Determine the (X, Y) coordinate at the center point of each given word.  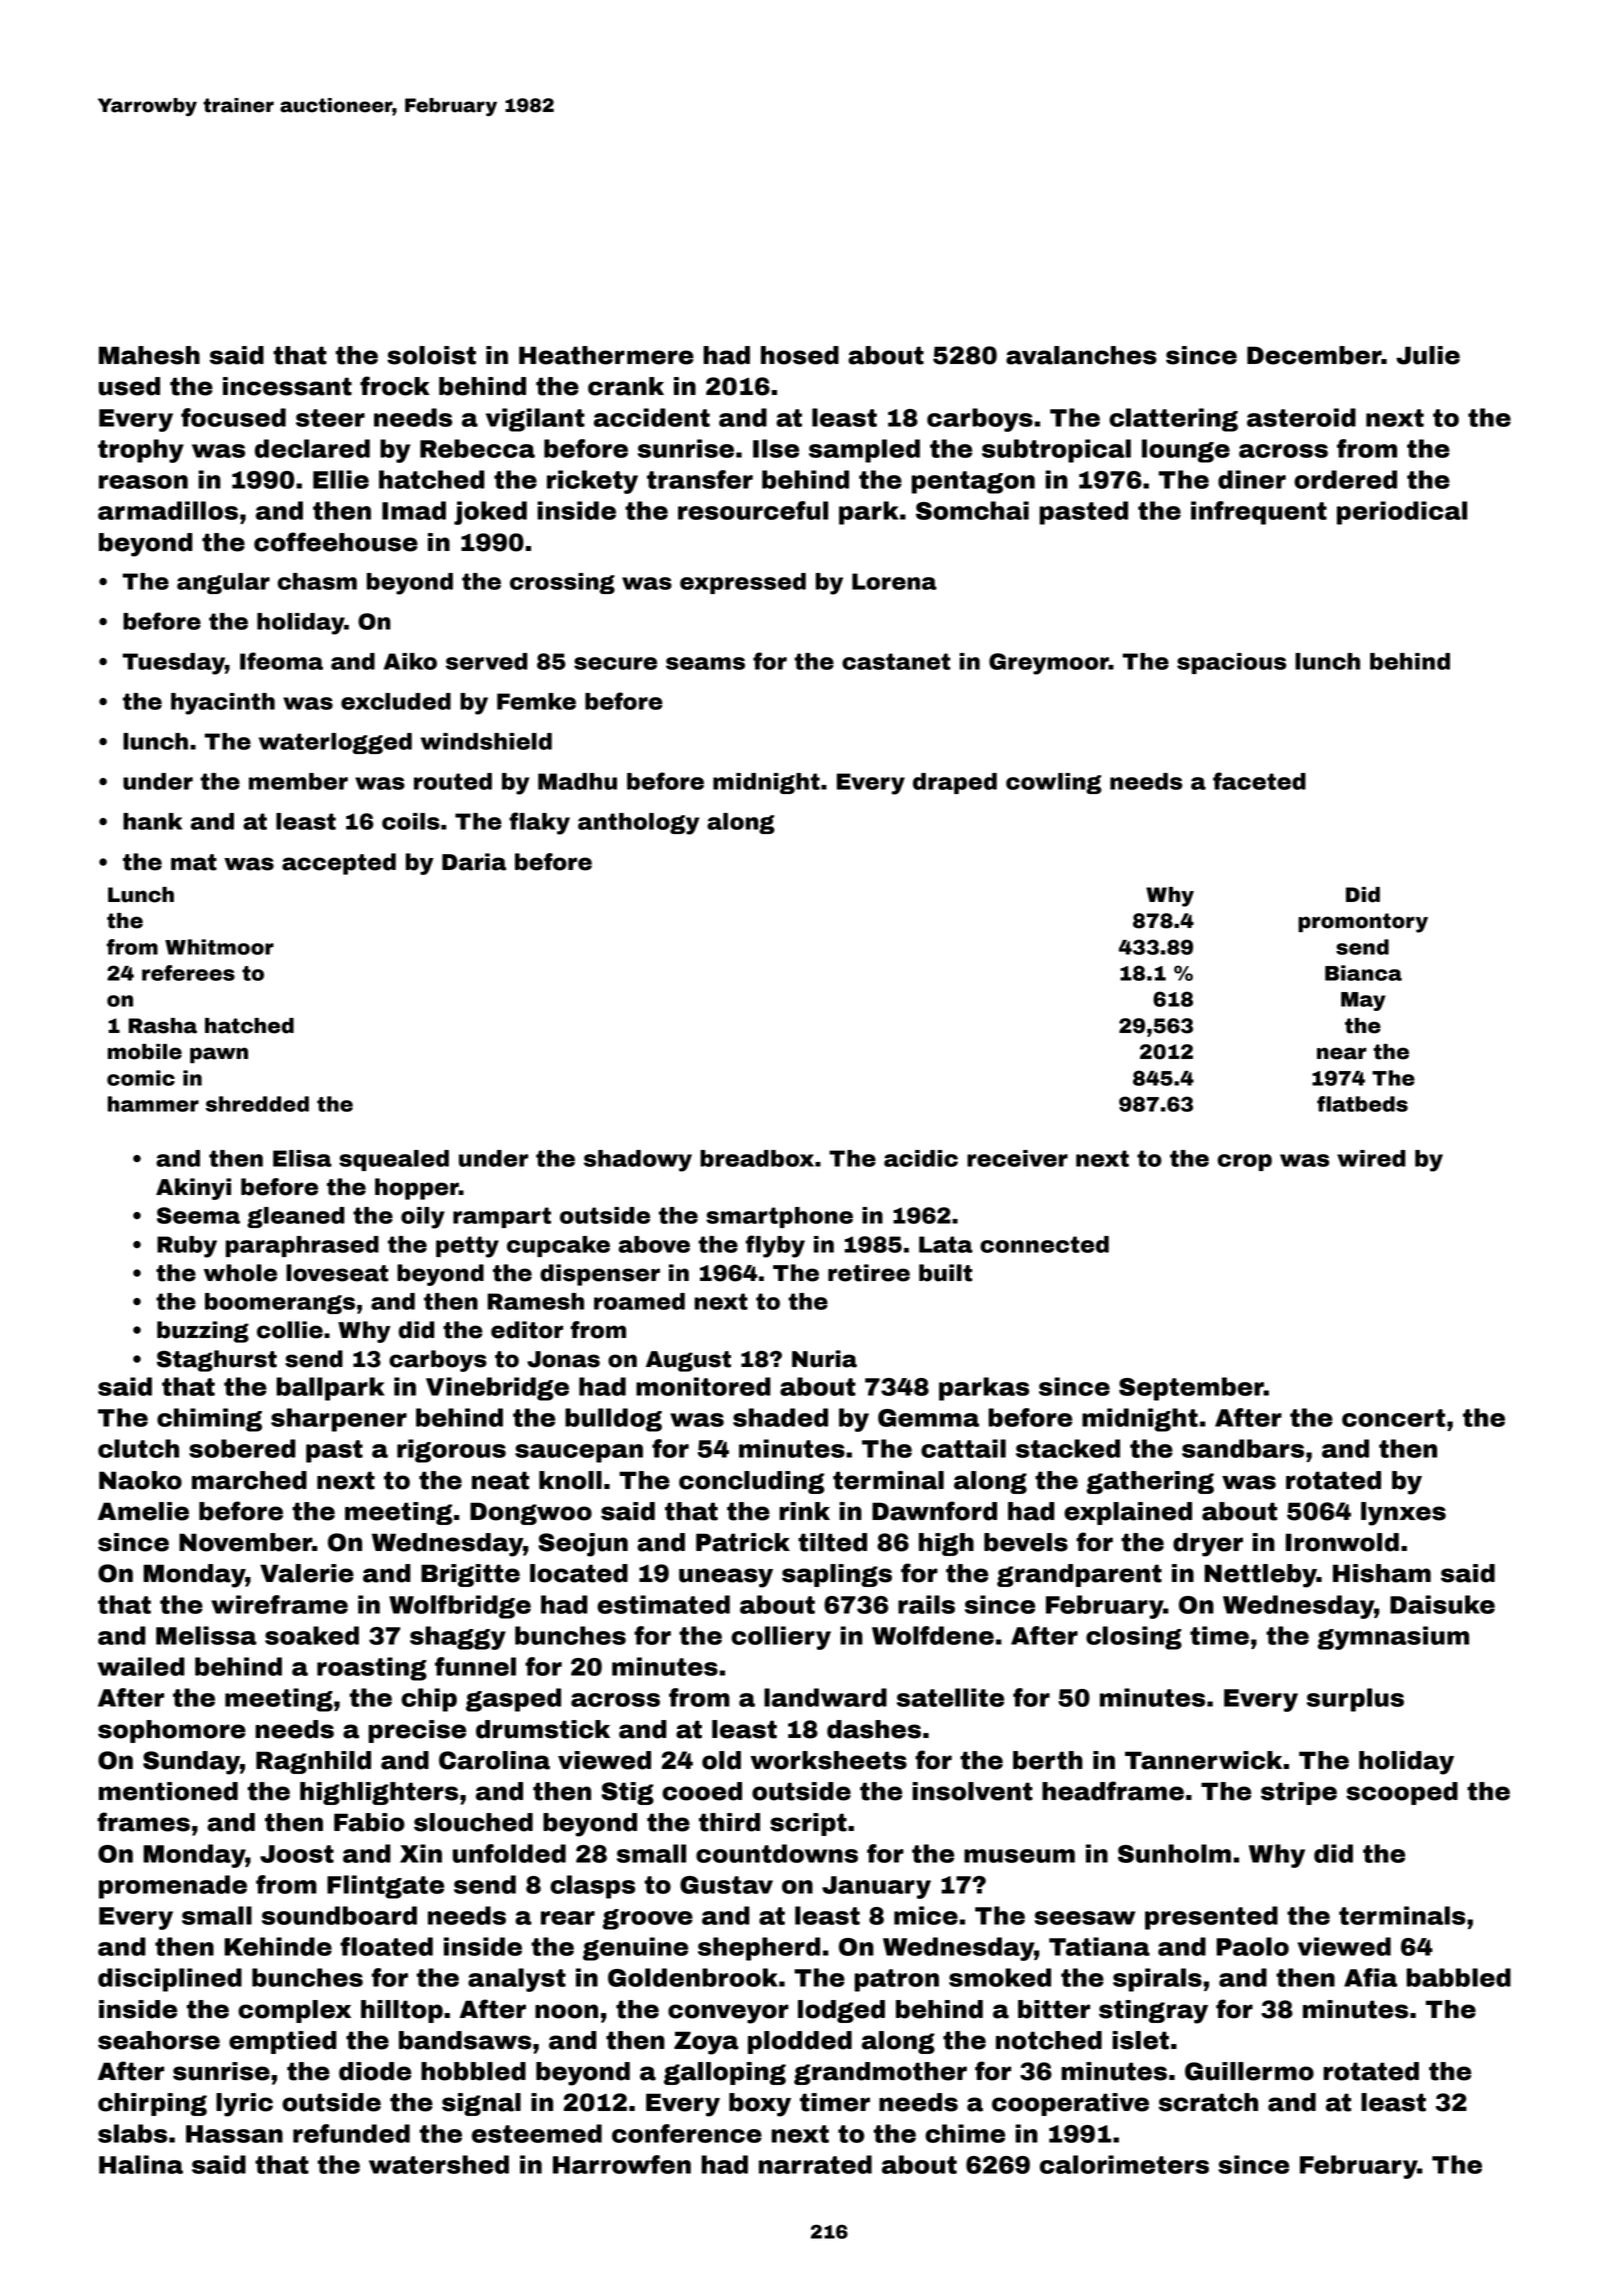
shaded (780, 1417)
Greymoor (1049, 664)
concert (1393, 1418)
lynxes (1403, 1514)
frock (395, 386)
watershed (439, 2164)
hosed (800, 355)
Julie (1428, 355)
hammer (153, 1104)
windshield (486, 741)
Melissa (206, 1635)
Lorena (894, 581)
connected (1044, 1244)
